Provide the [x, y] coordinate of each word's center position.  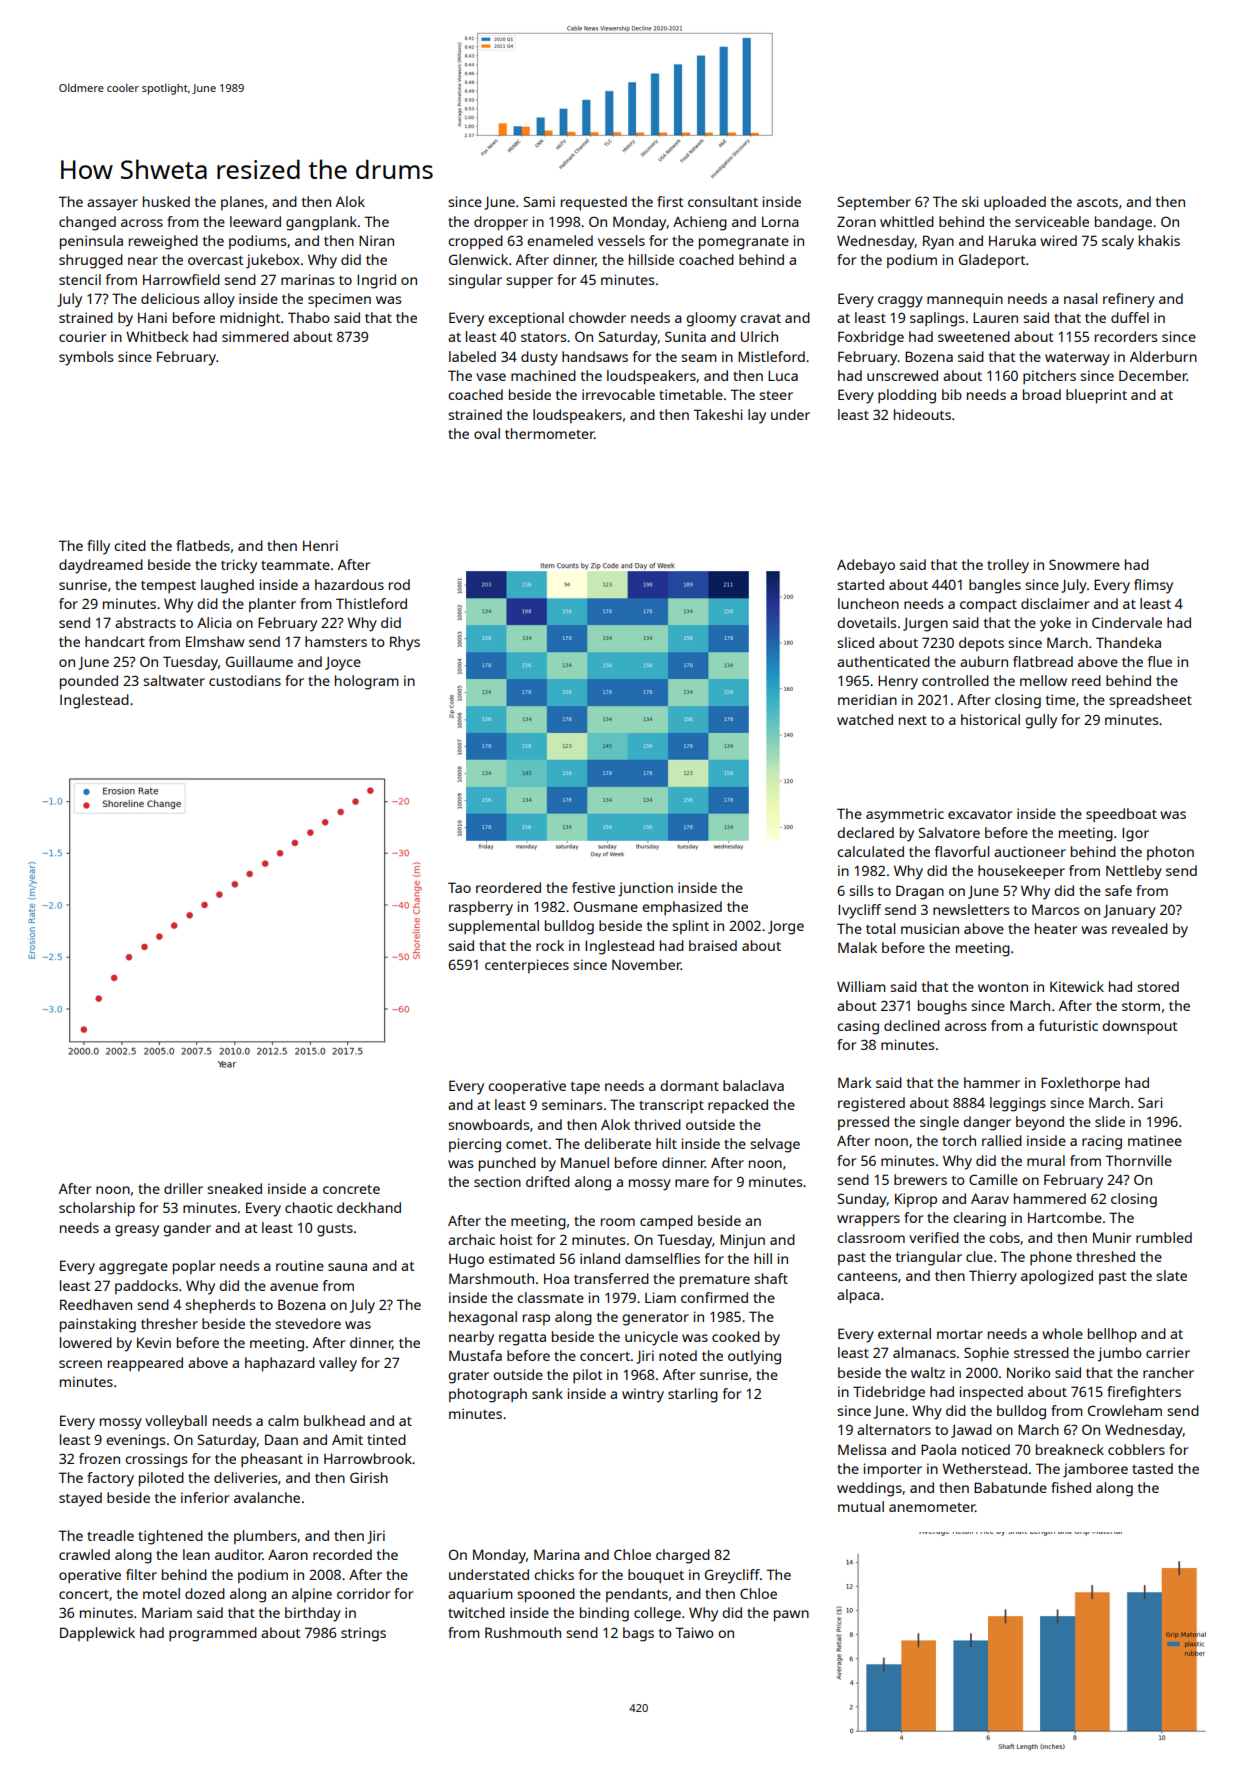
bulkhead [334, 1420]
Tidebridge [889, 1393]
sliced [855, 642]
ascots [1097, 202]
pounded [89, 682]
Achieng [700, 223]
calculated [870, 851]
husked [166, 201]
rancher [1168, 1372]
